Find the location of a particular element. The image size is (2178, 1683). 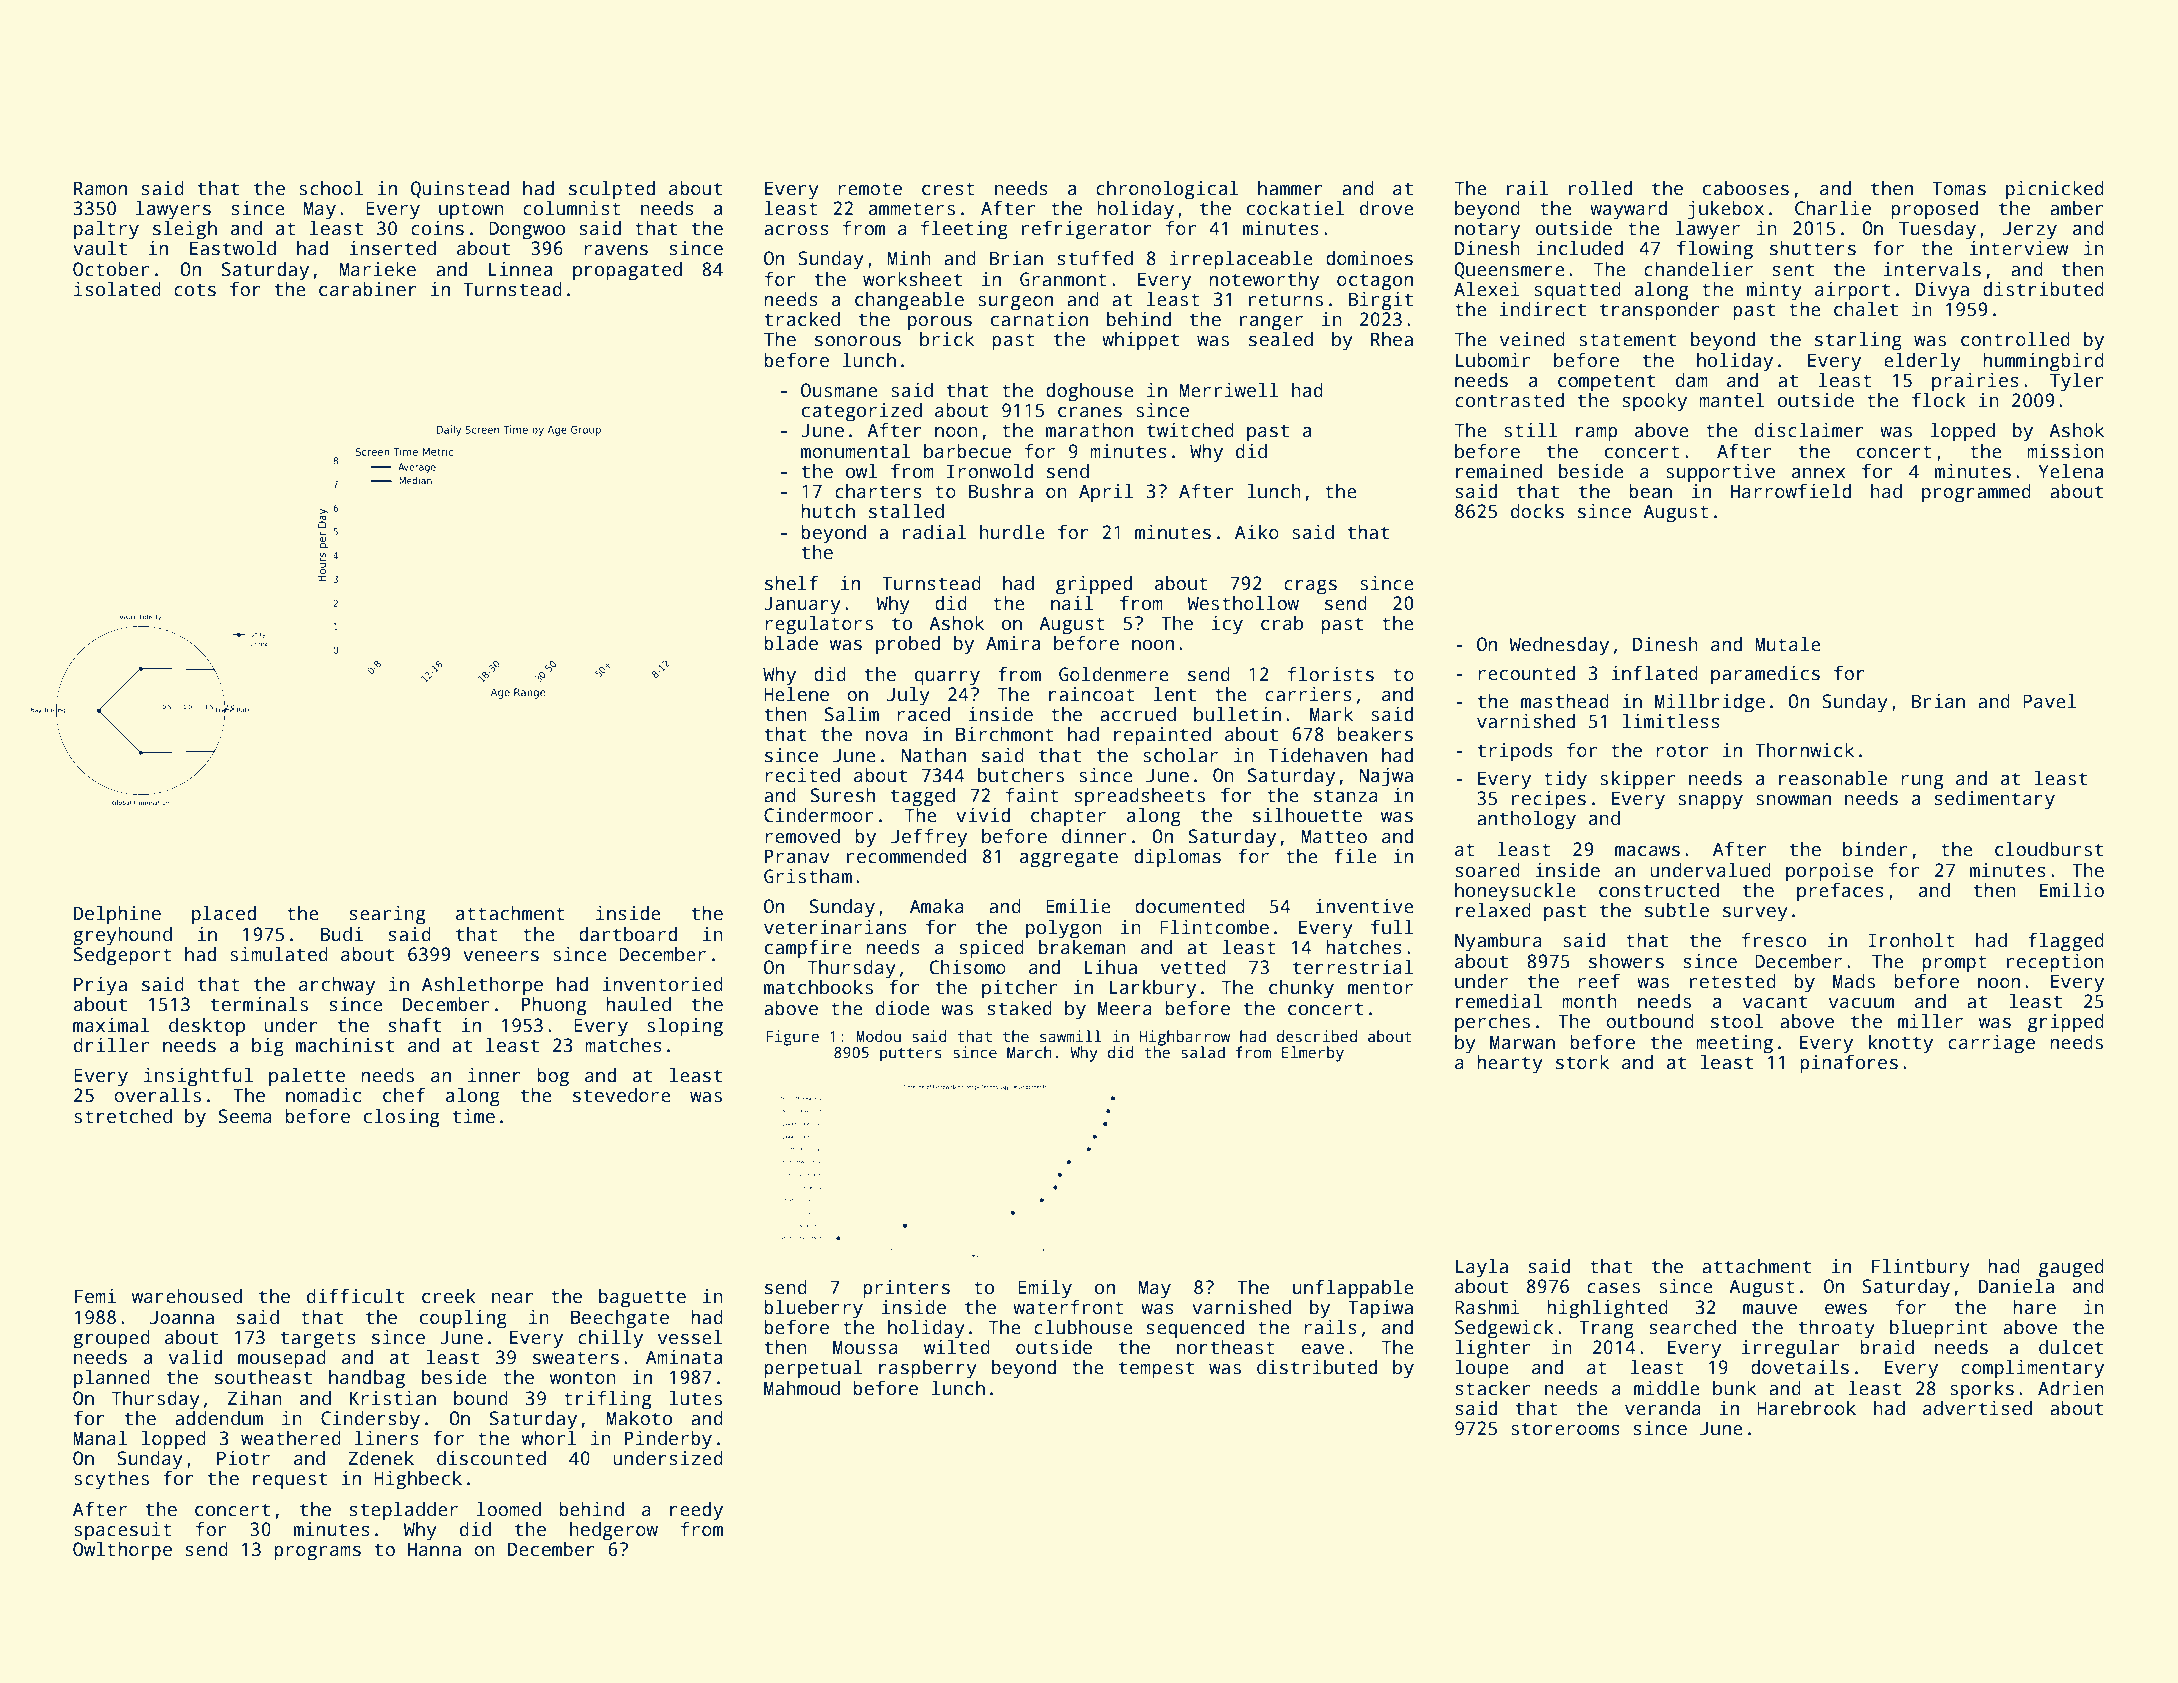

hummingbird is located at coordinates (2043, 362).
